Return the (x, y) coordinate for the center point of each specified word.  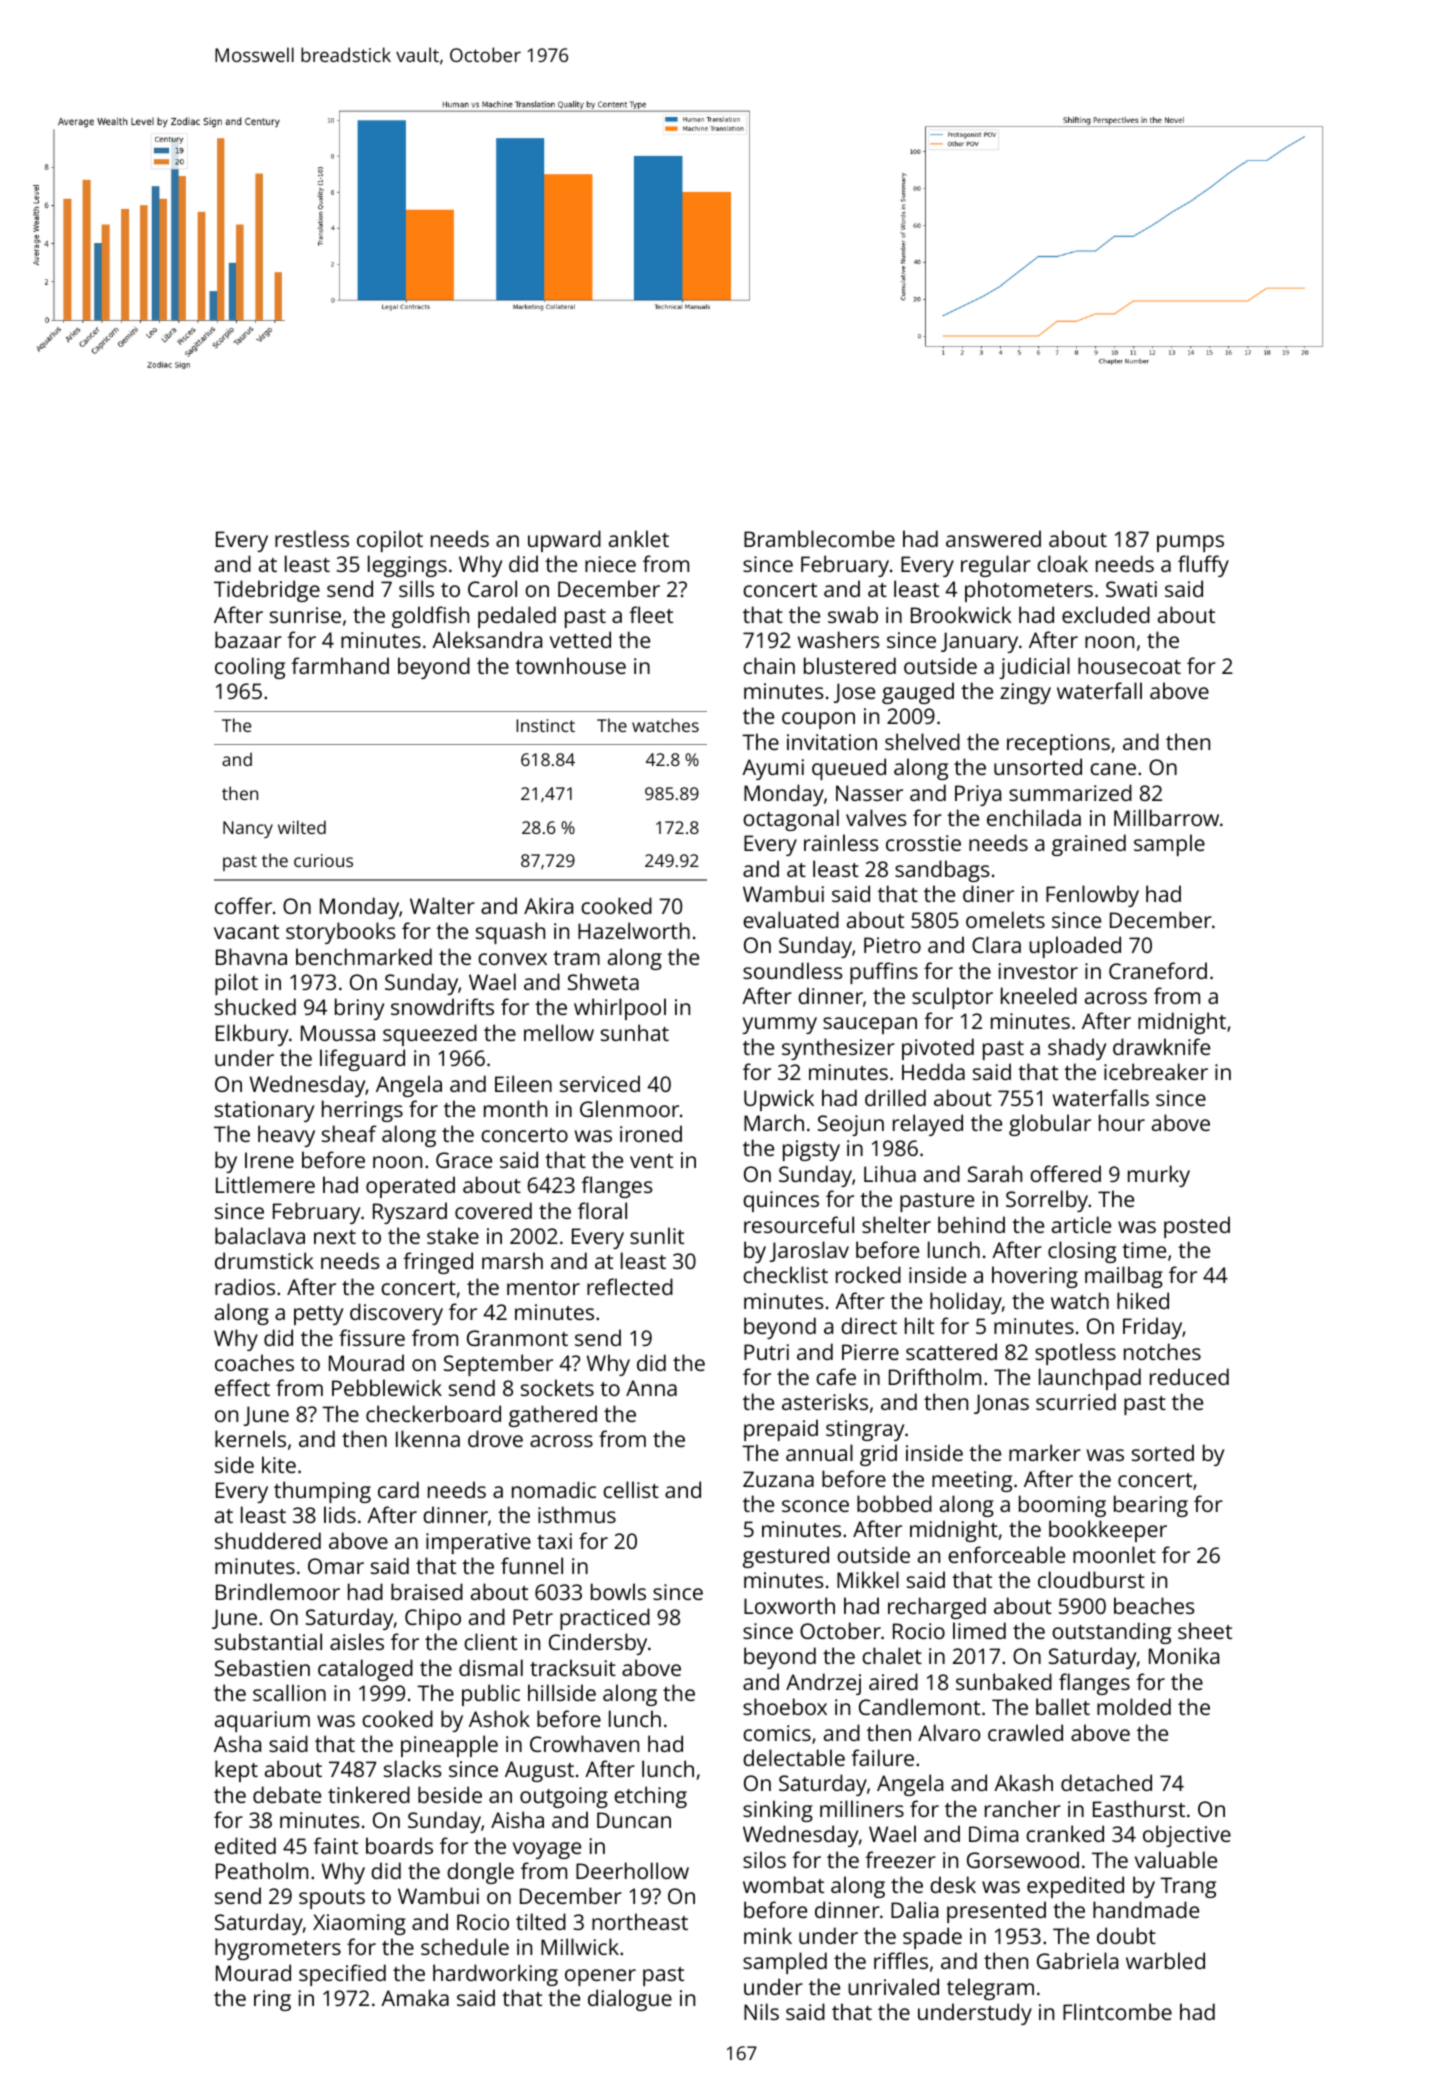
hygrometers (278, 1949)
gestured (786, 1557)
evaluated (791, 919)
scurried (1076, 1401)
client (490, 1641)
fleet (651, 614)
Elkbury (252, 1035)
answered (993, 538)
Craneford (1158, 970)
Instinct (545, 725)
